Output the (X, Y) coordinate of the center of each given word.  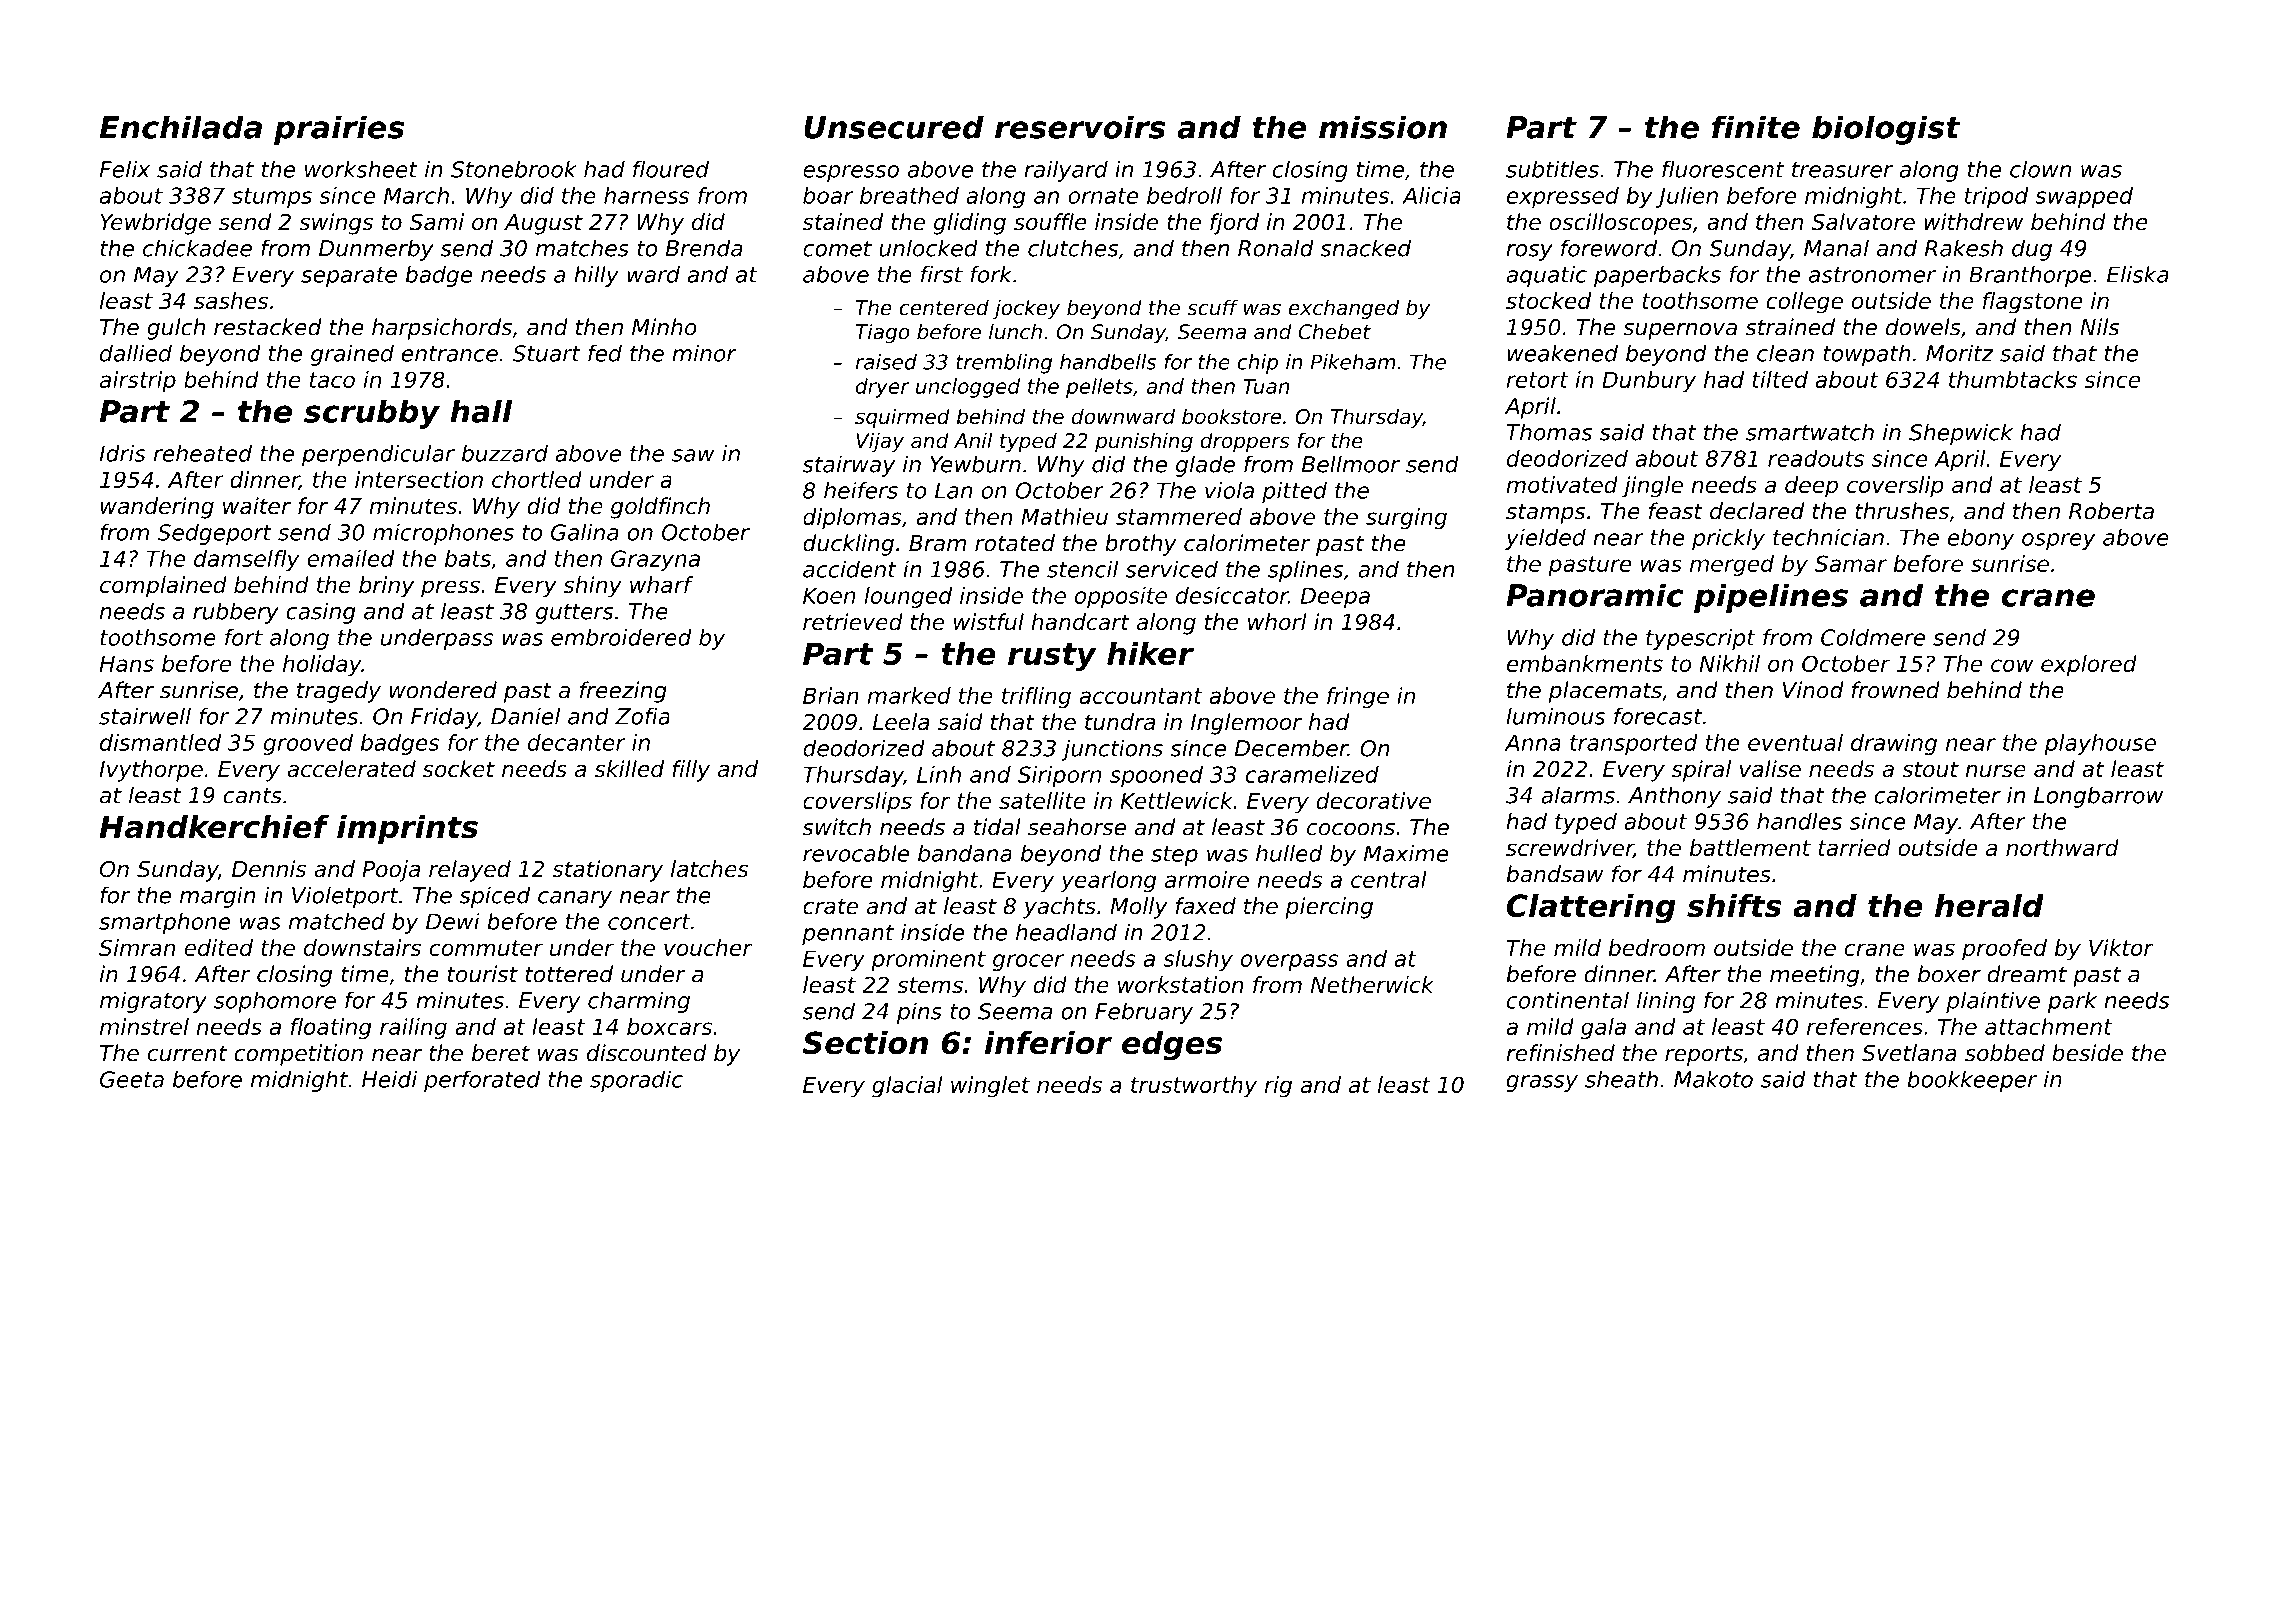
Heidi (389, 1079)
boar (828, 195)
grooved (308, 744)
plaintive (1993, 1002)
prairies (339, 130)
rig (1278, 1087)
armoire (1207, 879)
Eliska (2138, 274)
